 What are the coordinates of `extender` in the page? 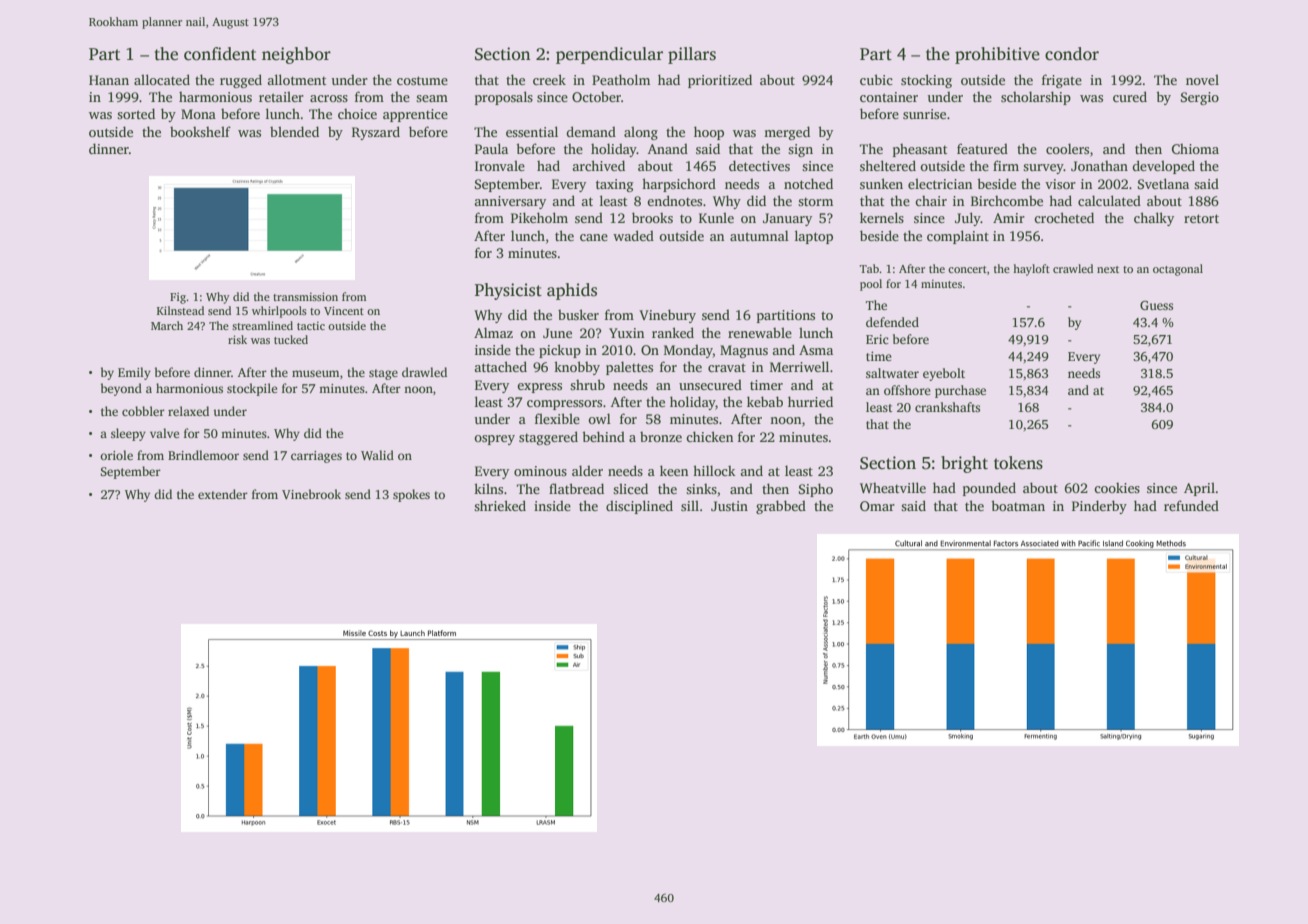 It's located at (223, 494).
